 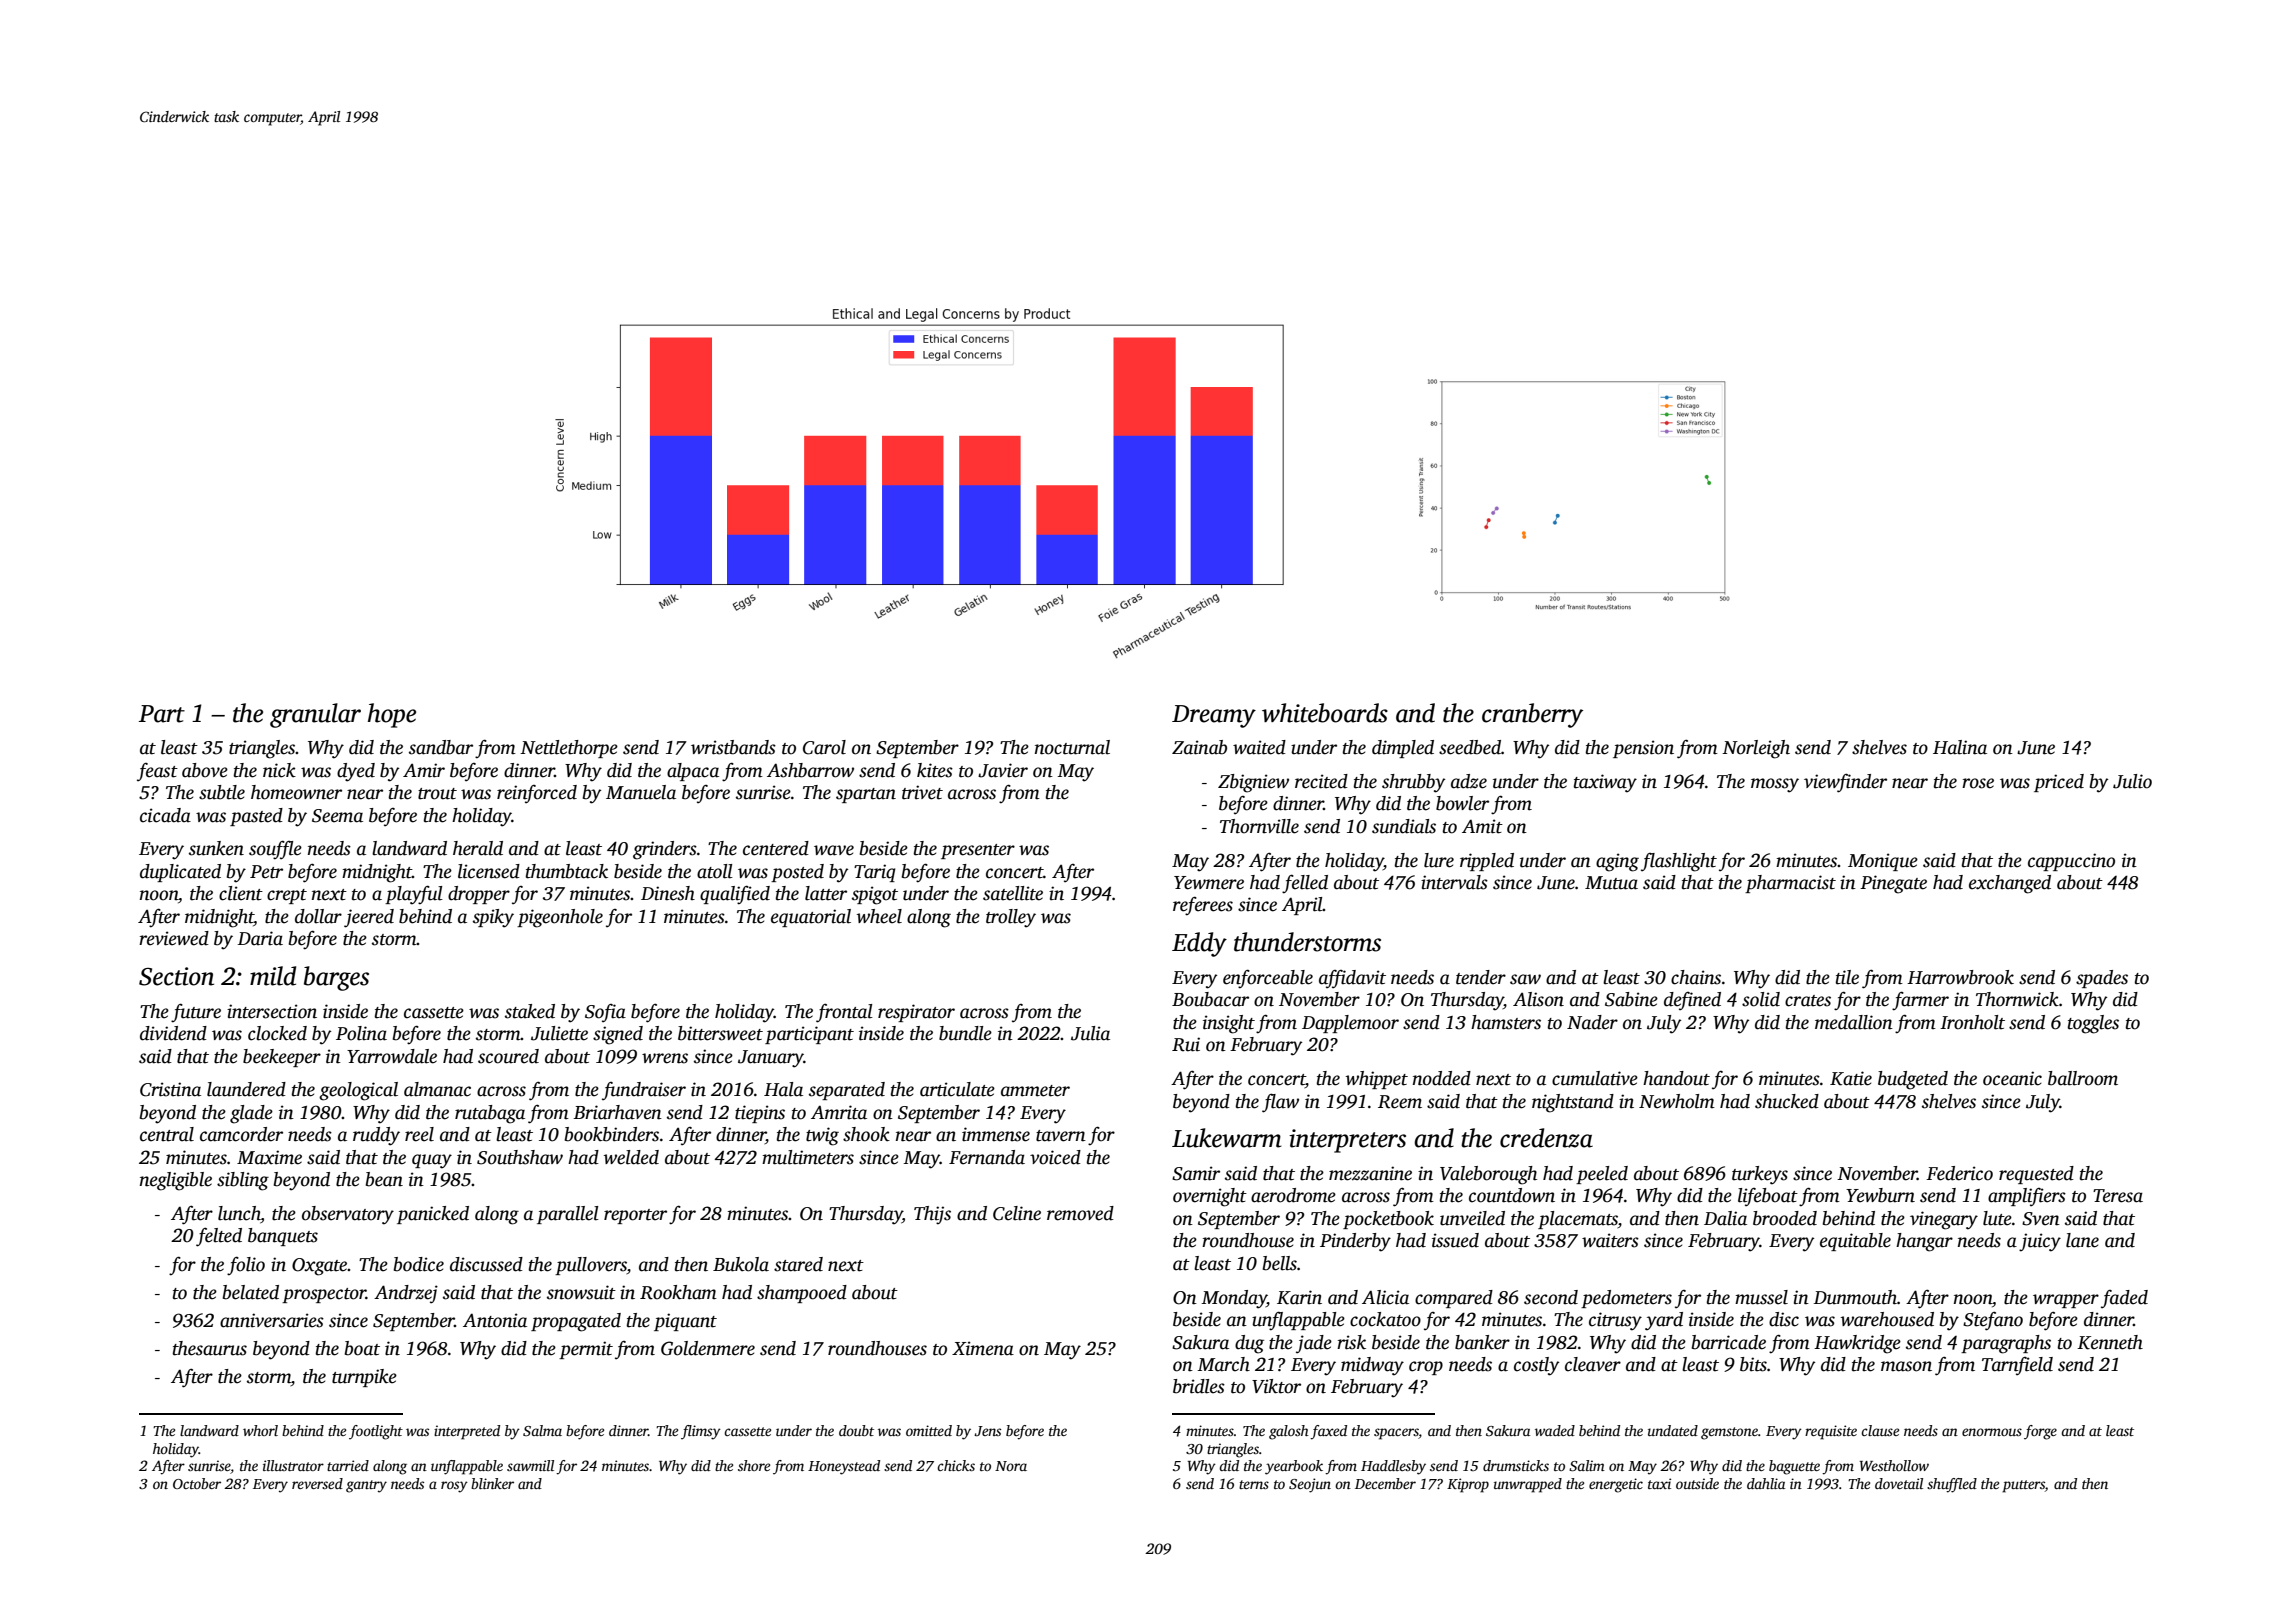 What do you see at coordinates (454, 1487) in the screenshot?
I see `rosy` at bounding box center [454, 1487].
